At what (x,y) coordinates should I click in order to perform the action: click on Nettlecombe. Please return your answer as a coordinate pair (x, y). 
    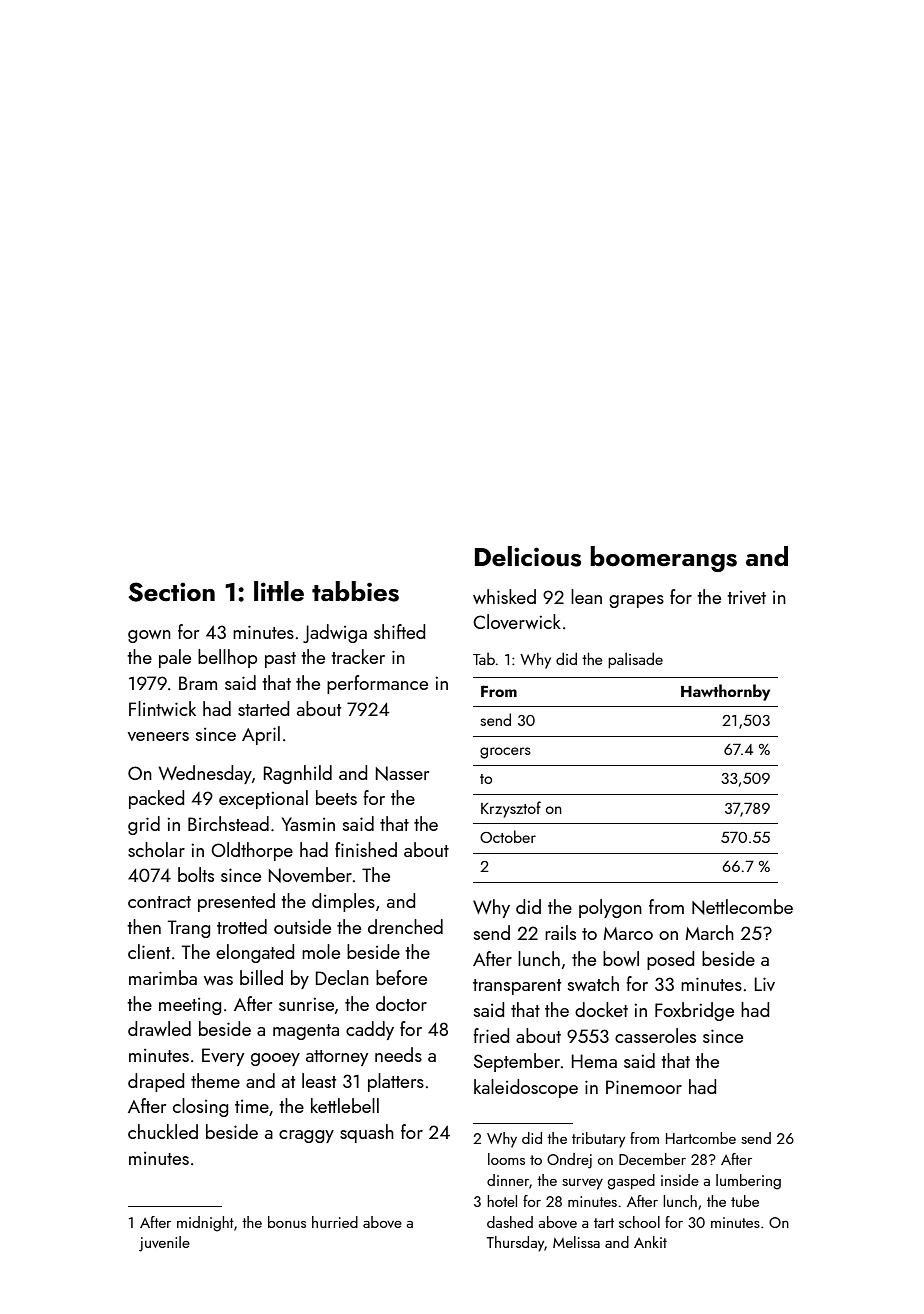
    Looking at the image, I should click on (742, 907).
